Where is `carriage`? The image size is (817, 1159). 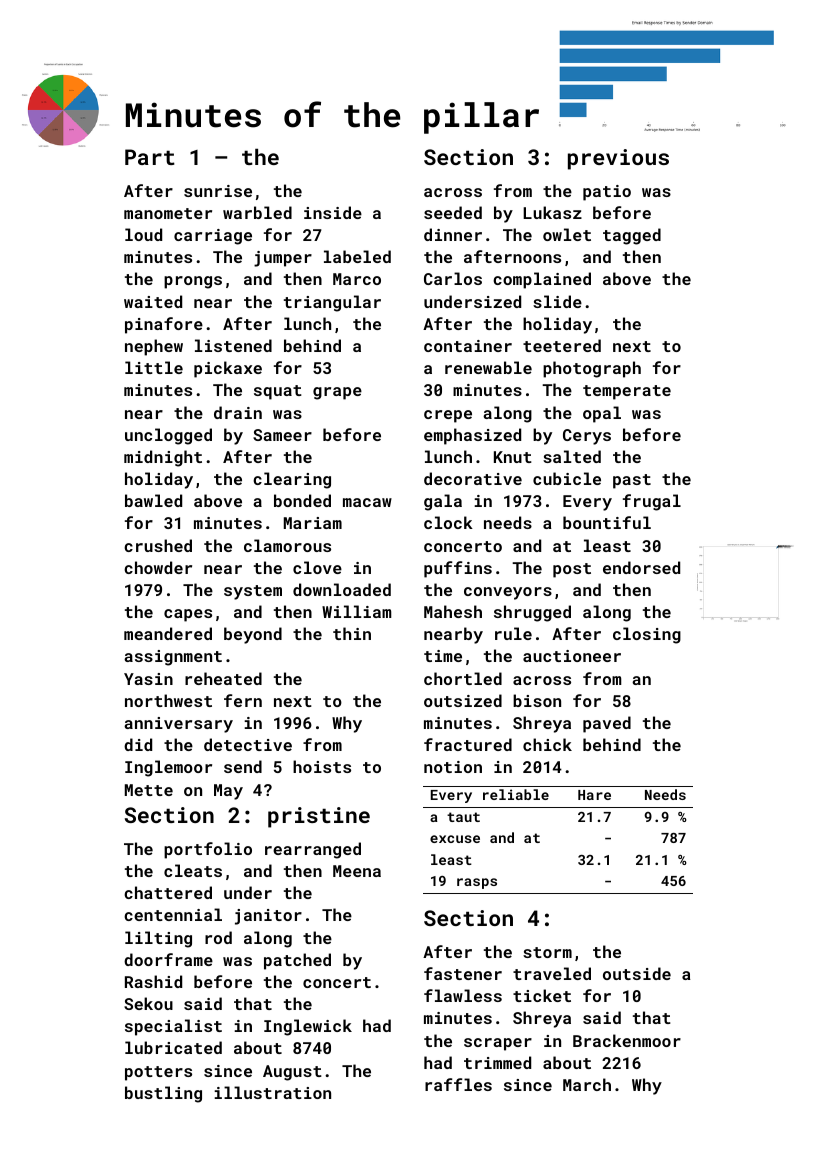 carriage is located at coordinates (213, 237).
